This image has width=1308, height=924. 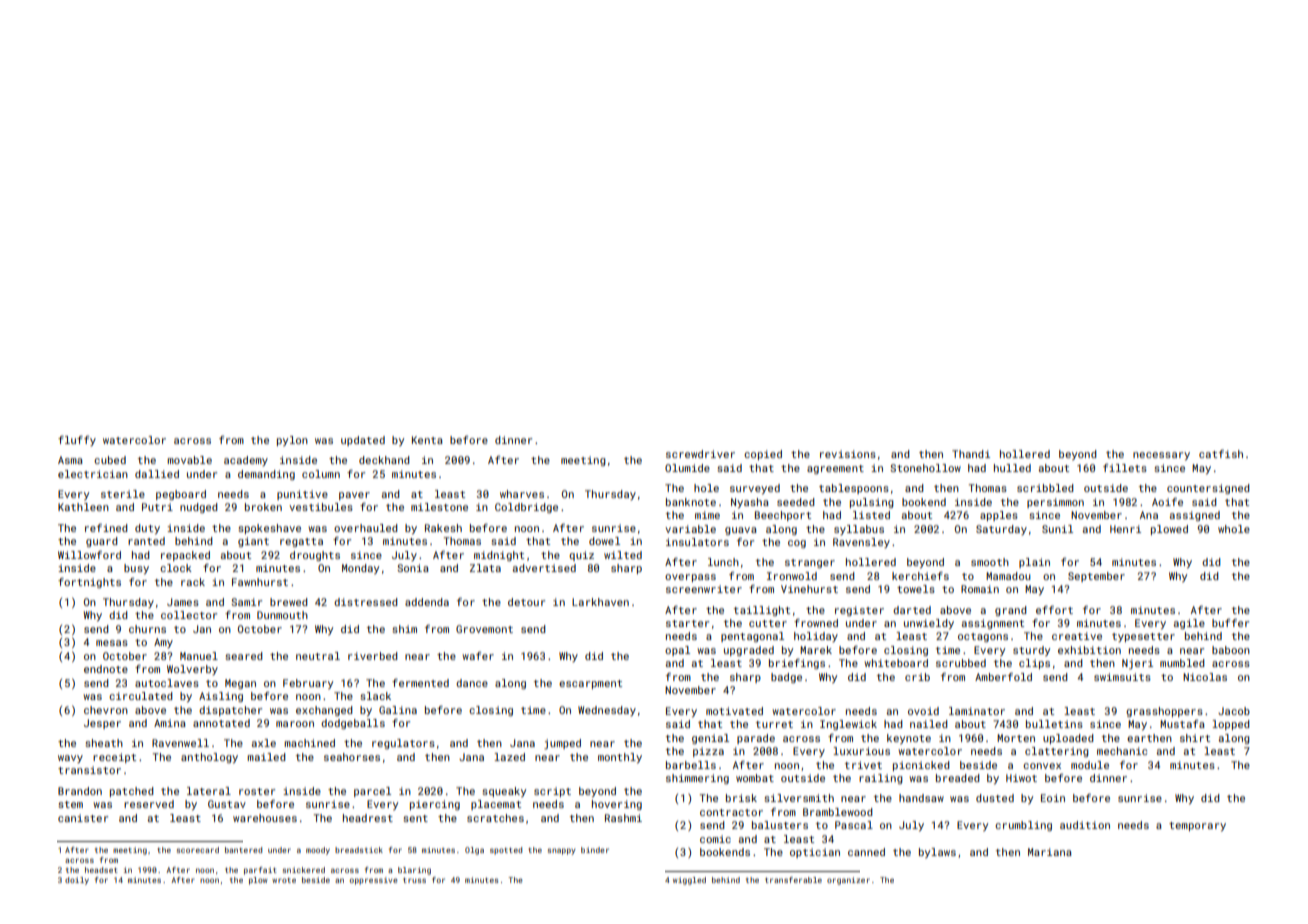 I want to click on barbells, so click(x=691, y=765).
